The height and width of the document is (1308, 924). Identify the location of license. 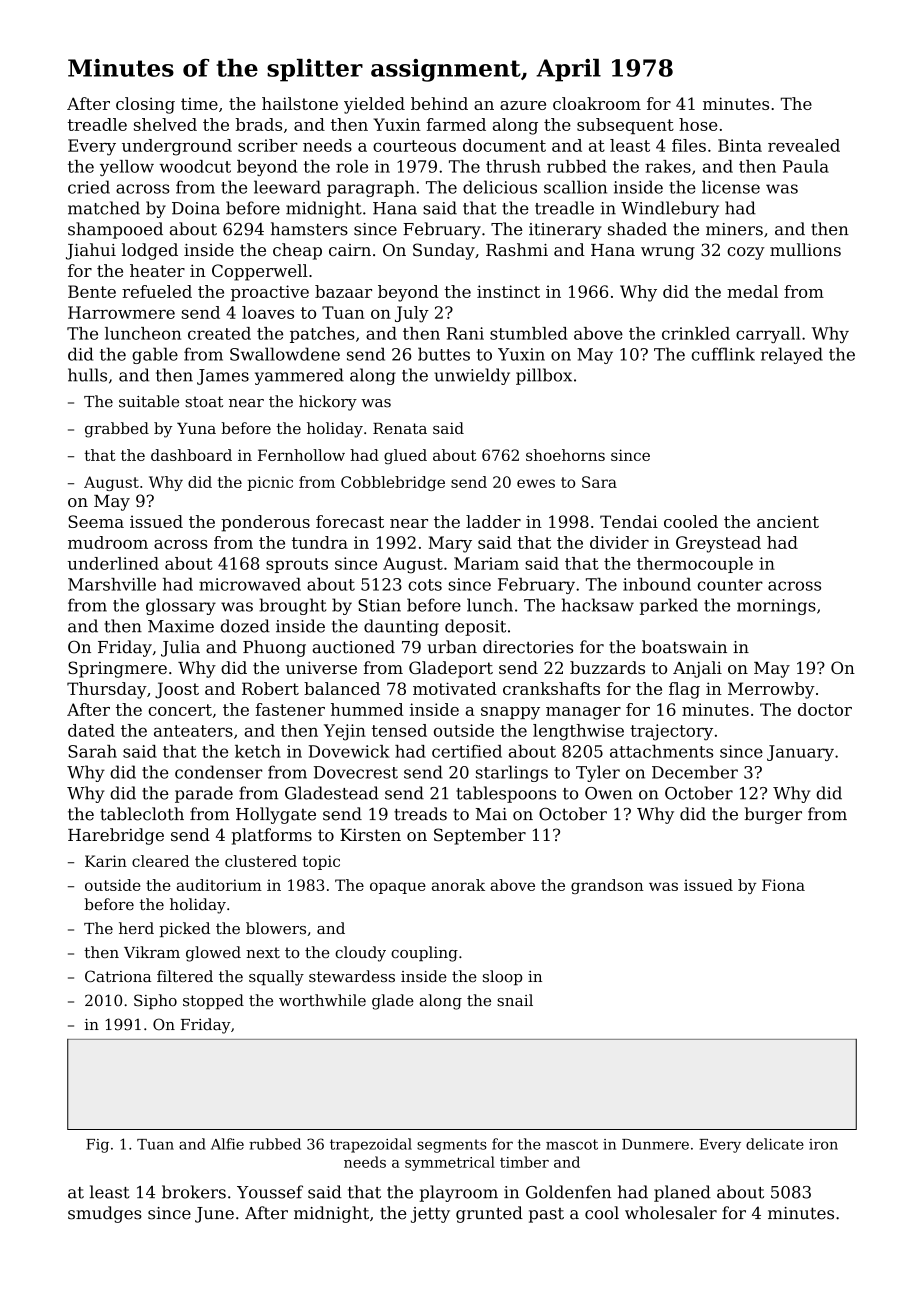
(731, 187).
